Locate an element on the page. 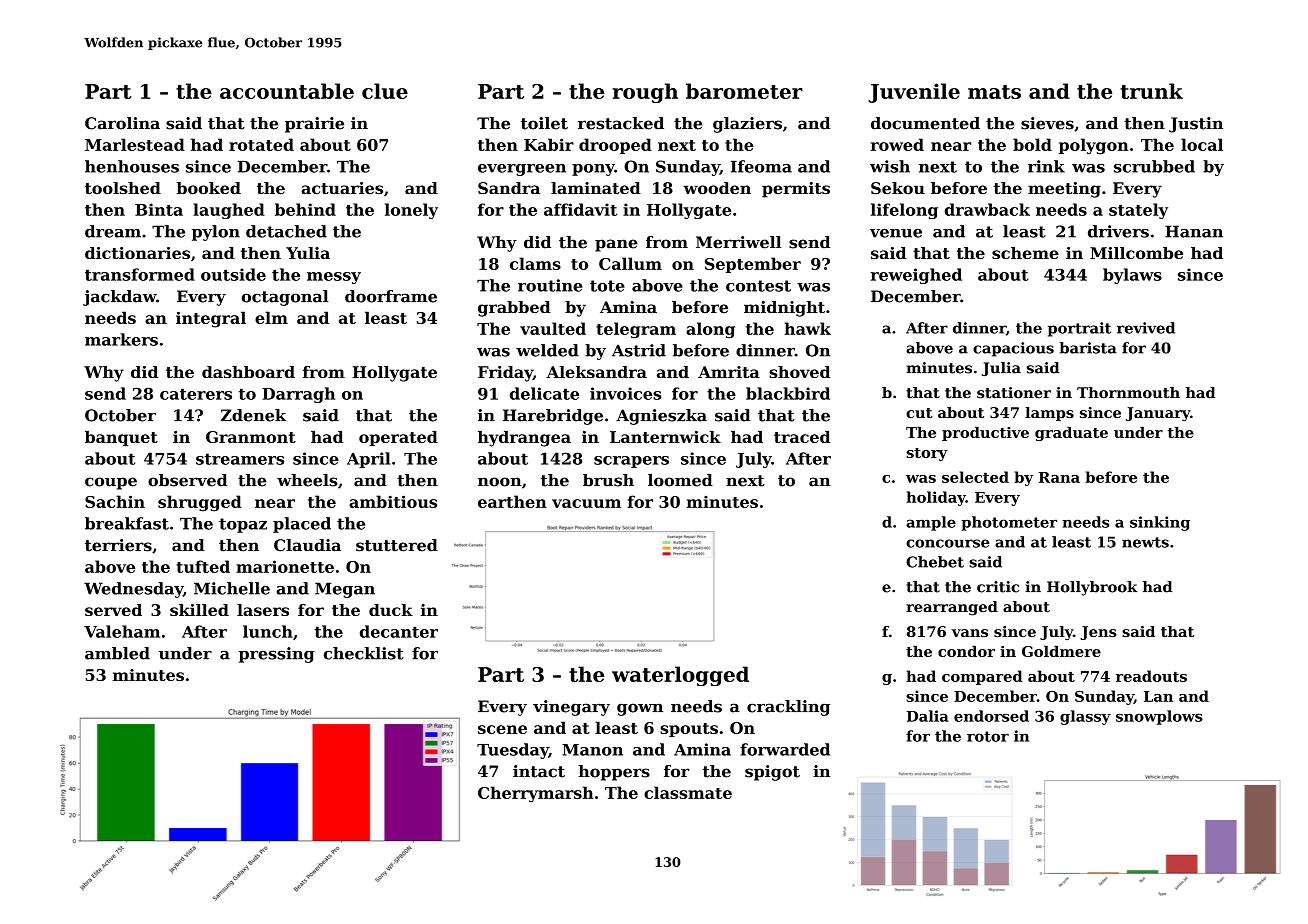 This page has height=924, width=1308. trunk is located at coordinates (1151, 91).
